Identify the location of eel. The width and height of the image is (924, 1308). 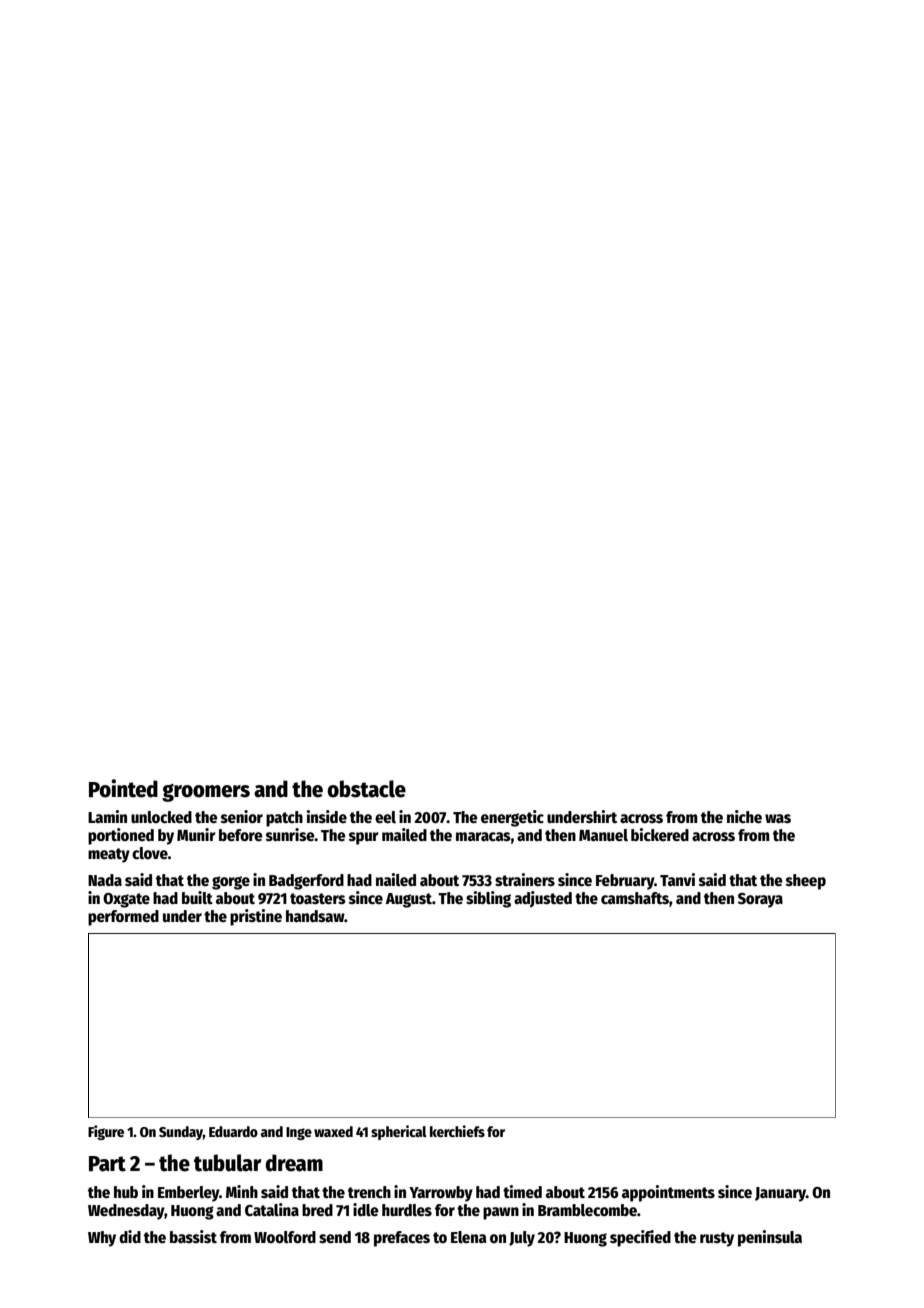
(385, 817).
